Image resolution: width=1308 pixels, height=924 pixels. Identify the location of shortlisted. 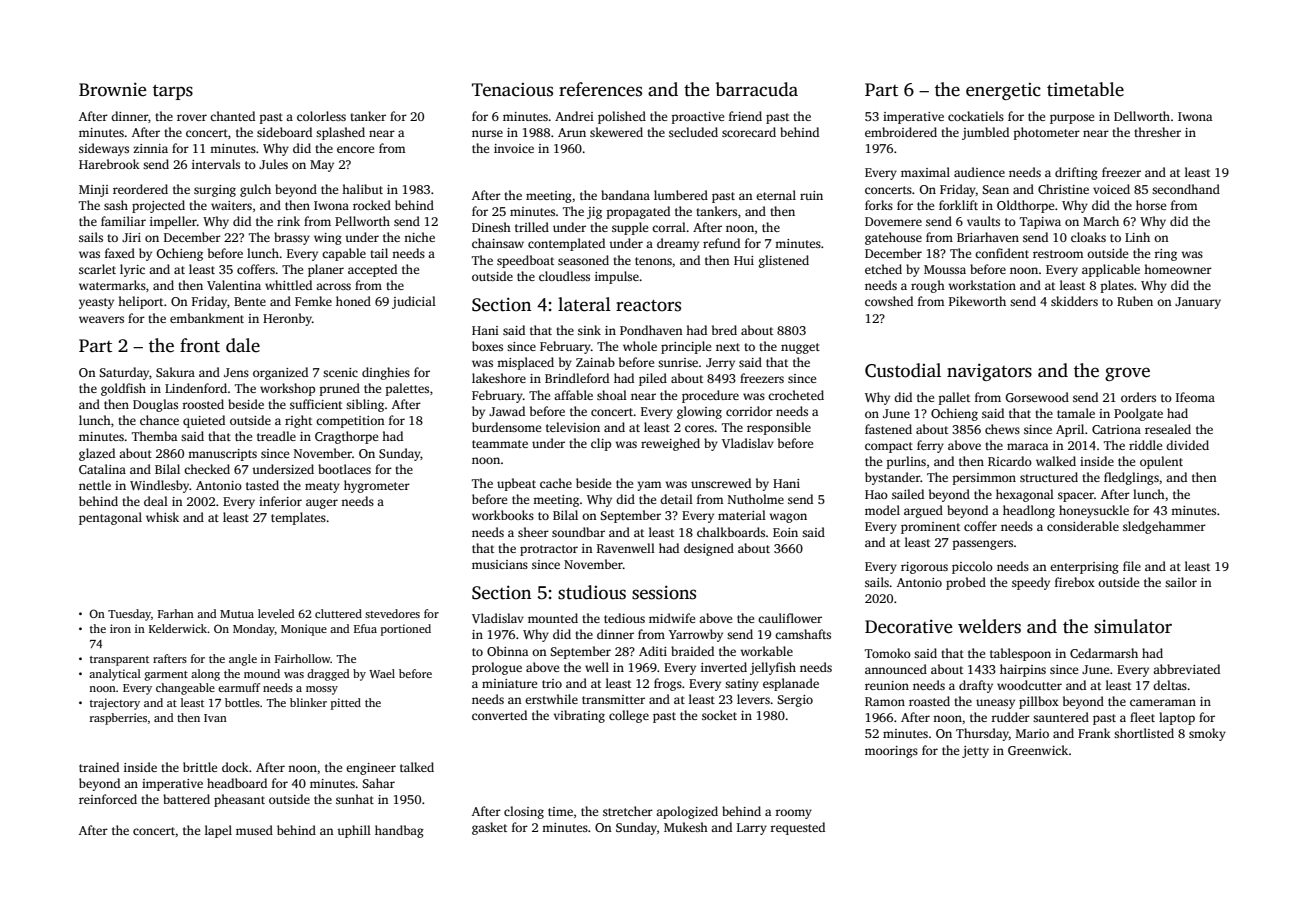
(1144, 733).
